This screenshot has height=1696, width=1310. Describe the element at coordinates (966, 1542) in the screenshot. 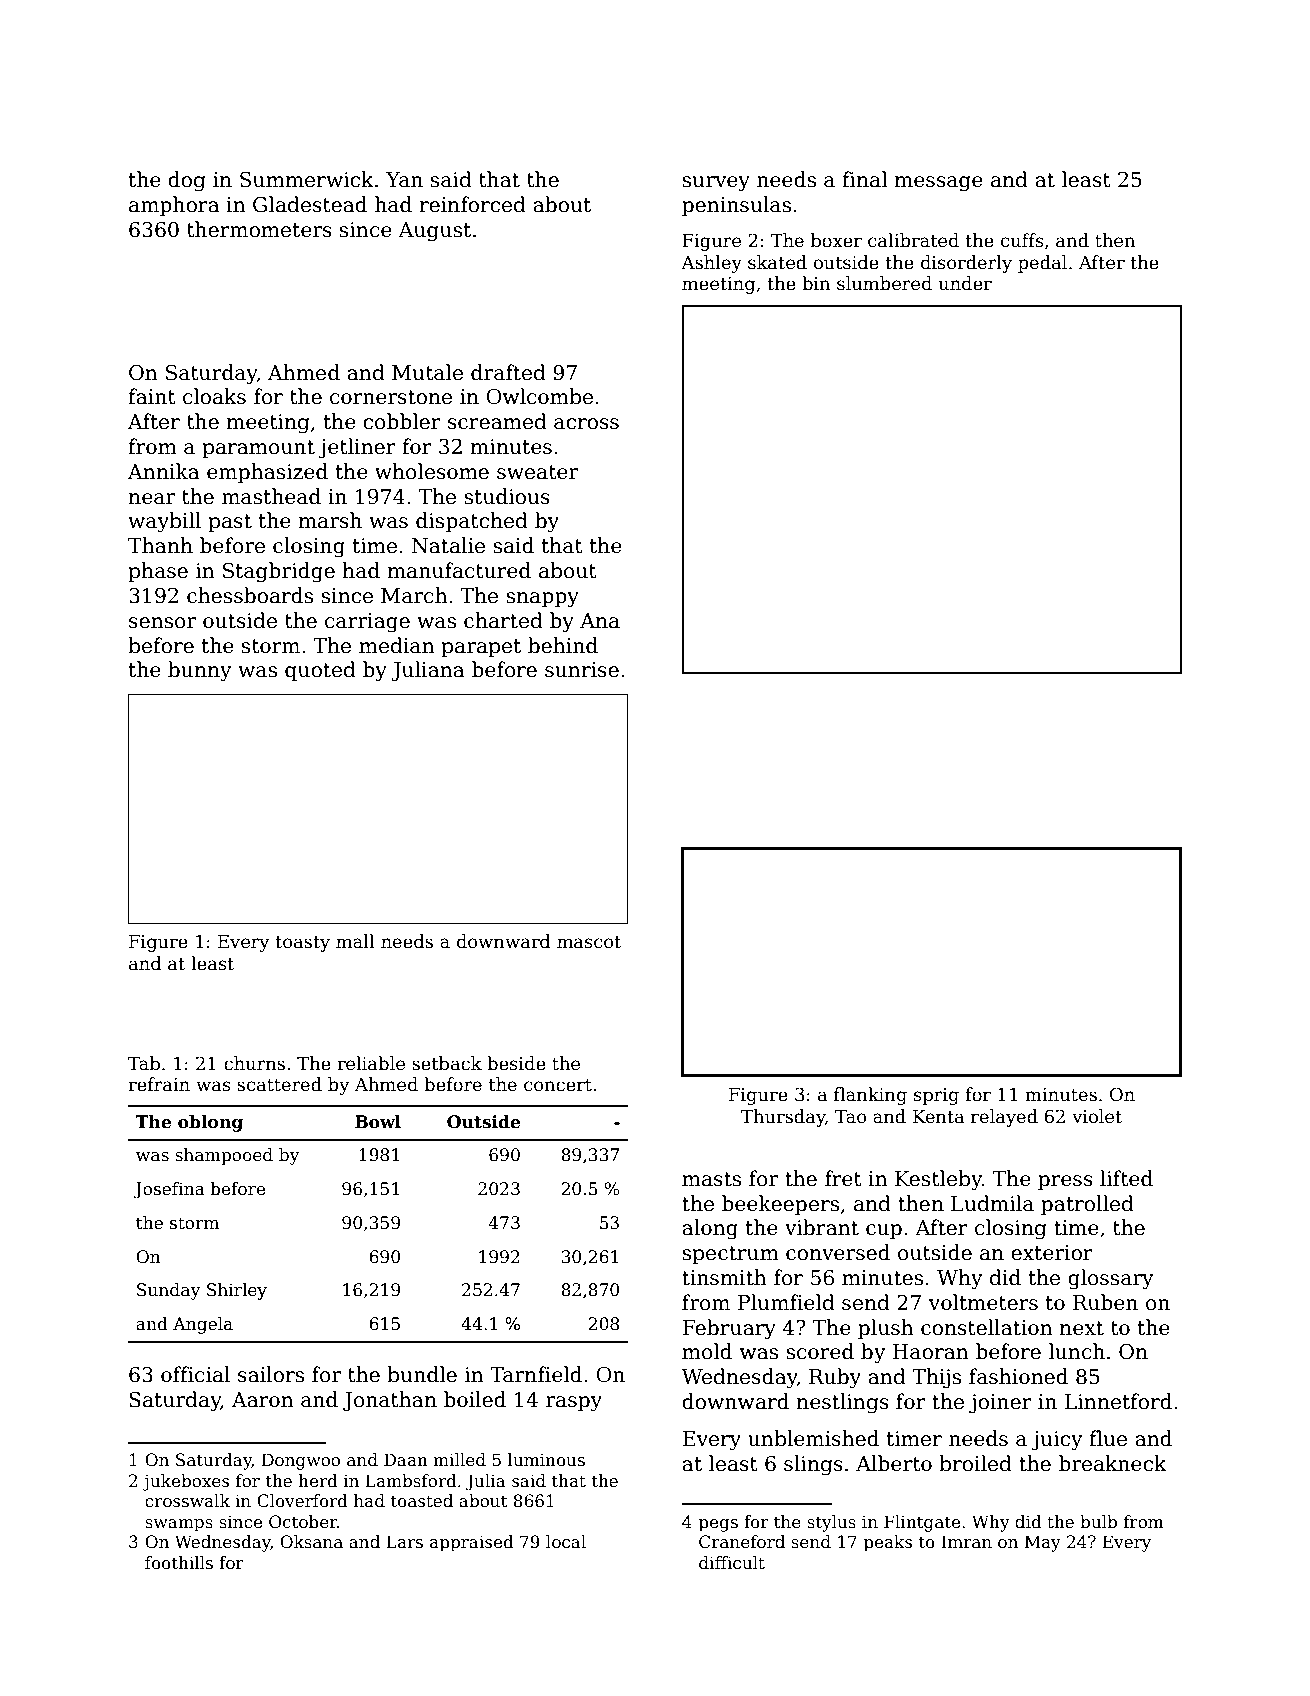

I see `Imran` at that location.
